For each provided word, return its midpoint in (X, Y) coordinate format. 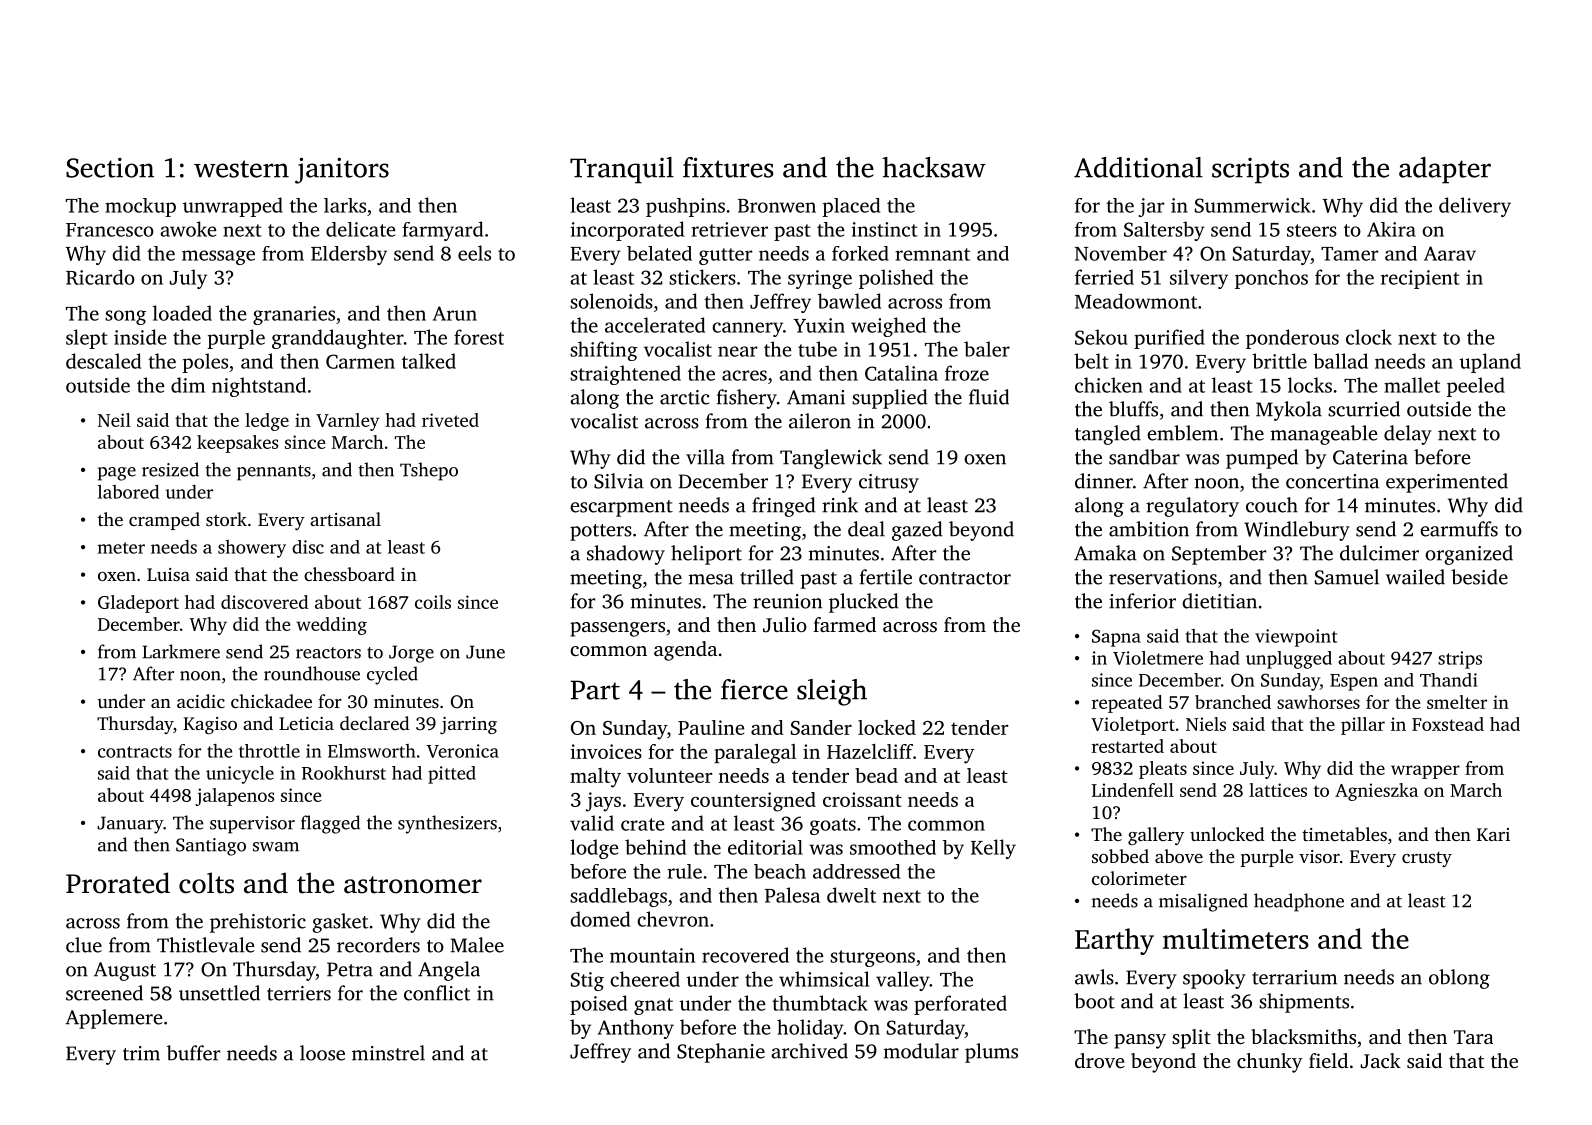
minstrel (388, 1053)
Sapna (1116, 638)
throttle (269, 751)
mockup (140, 207)
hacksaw (934, 167)
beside (1479, 577)
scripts (1250, 171)
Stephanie (721, 1053)
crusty (1427, 859)
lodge (594, 849)
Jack (1380, 1061)
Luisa (168, 574)
